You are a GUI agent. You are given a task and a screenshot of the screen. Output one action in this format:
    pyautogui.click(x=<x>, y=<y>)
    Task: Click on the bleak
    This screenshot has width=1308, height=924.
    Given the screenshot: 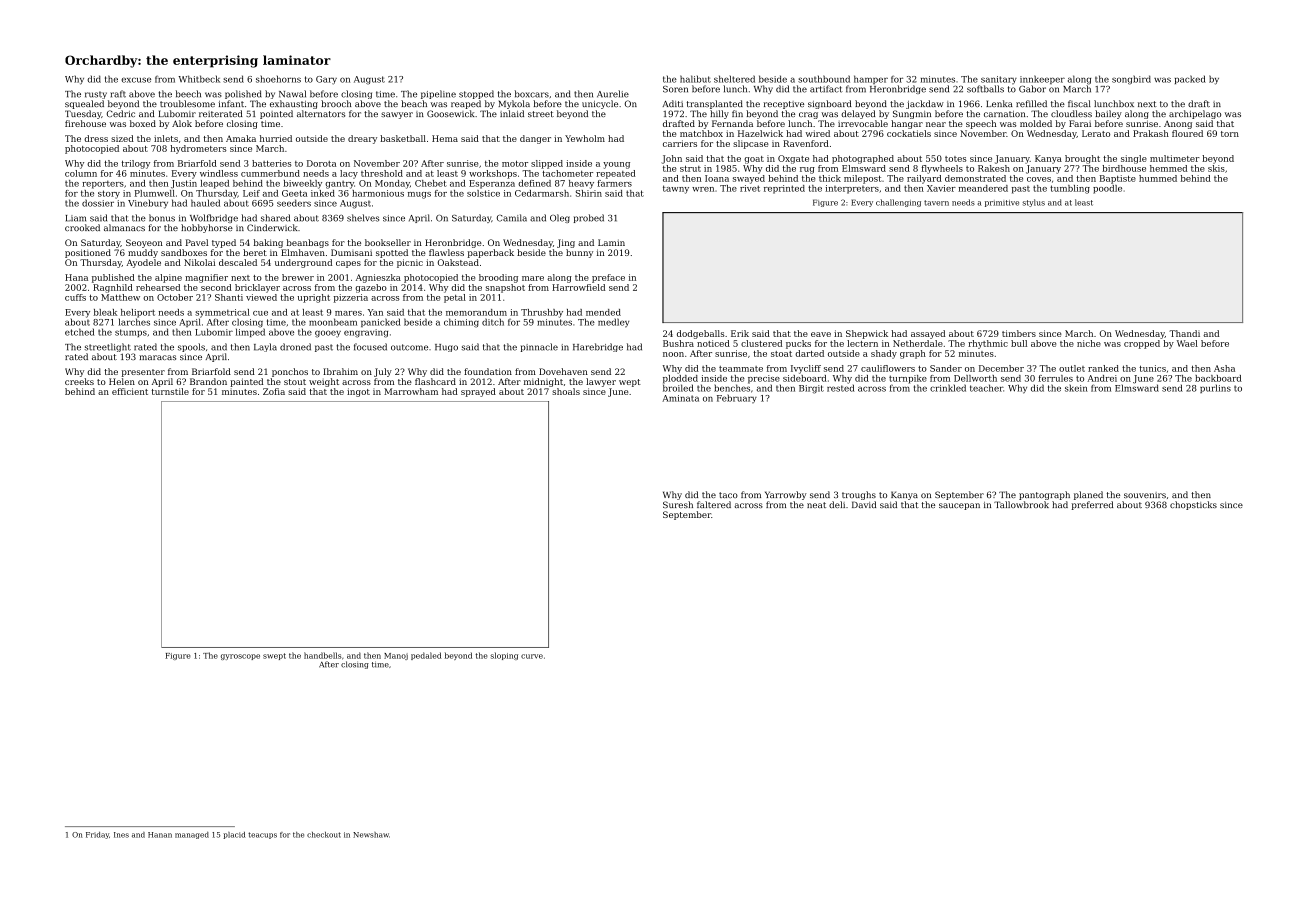 What is the action you would take?
    pyautogui.click(x=105, y=312)
